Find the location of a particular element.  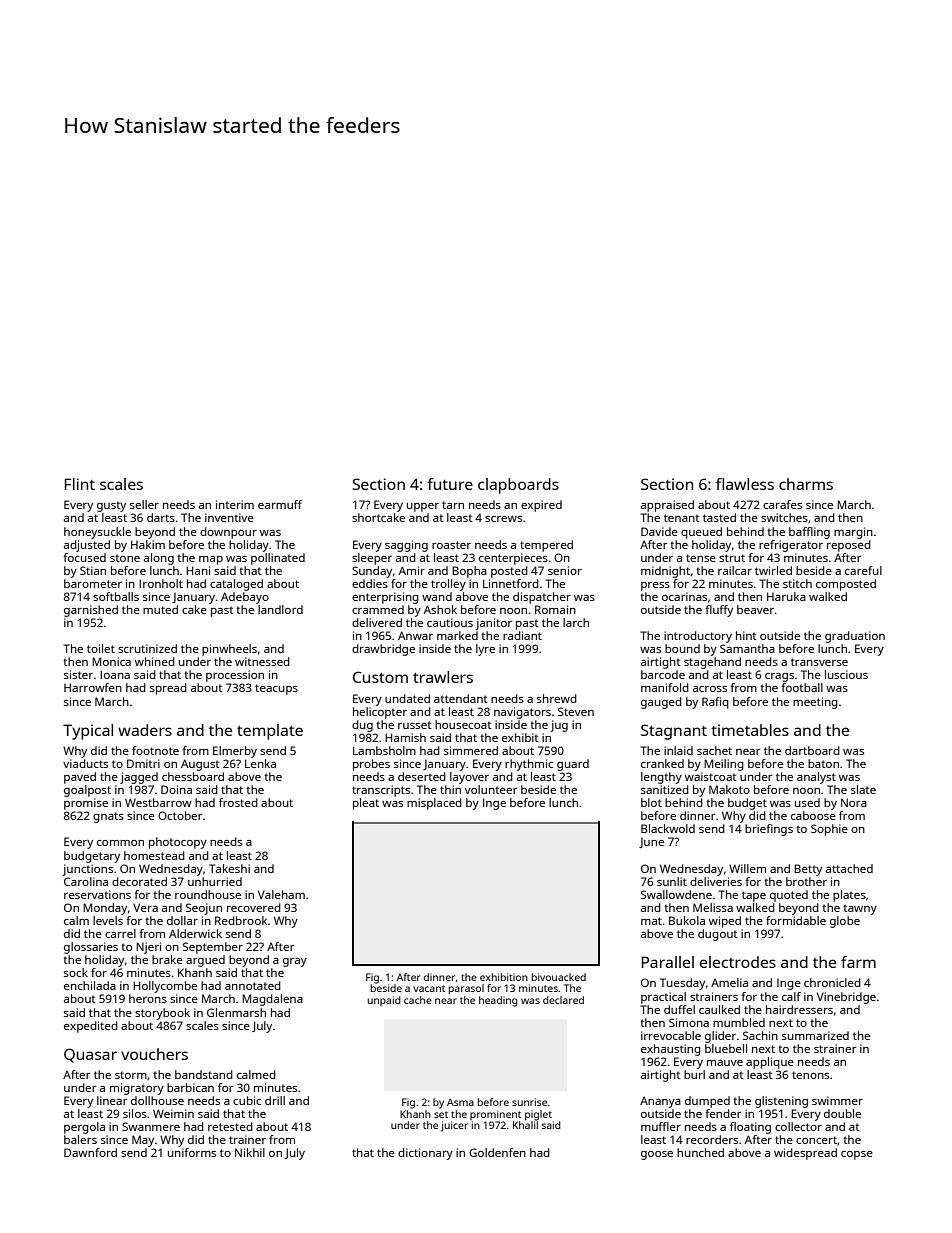

deliveries is located at coordinates (716, 881).
